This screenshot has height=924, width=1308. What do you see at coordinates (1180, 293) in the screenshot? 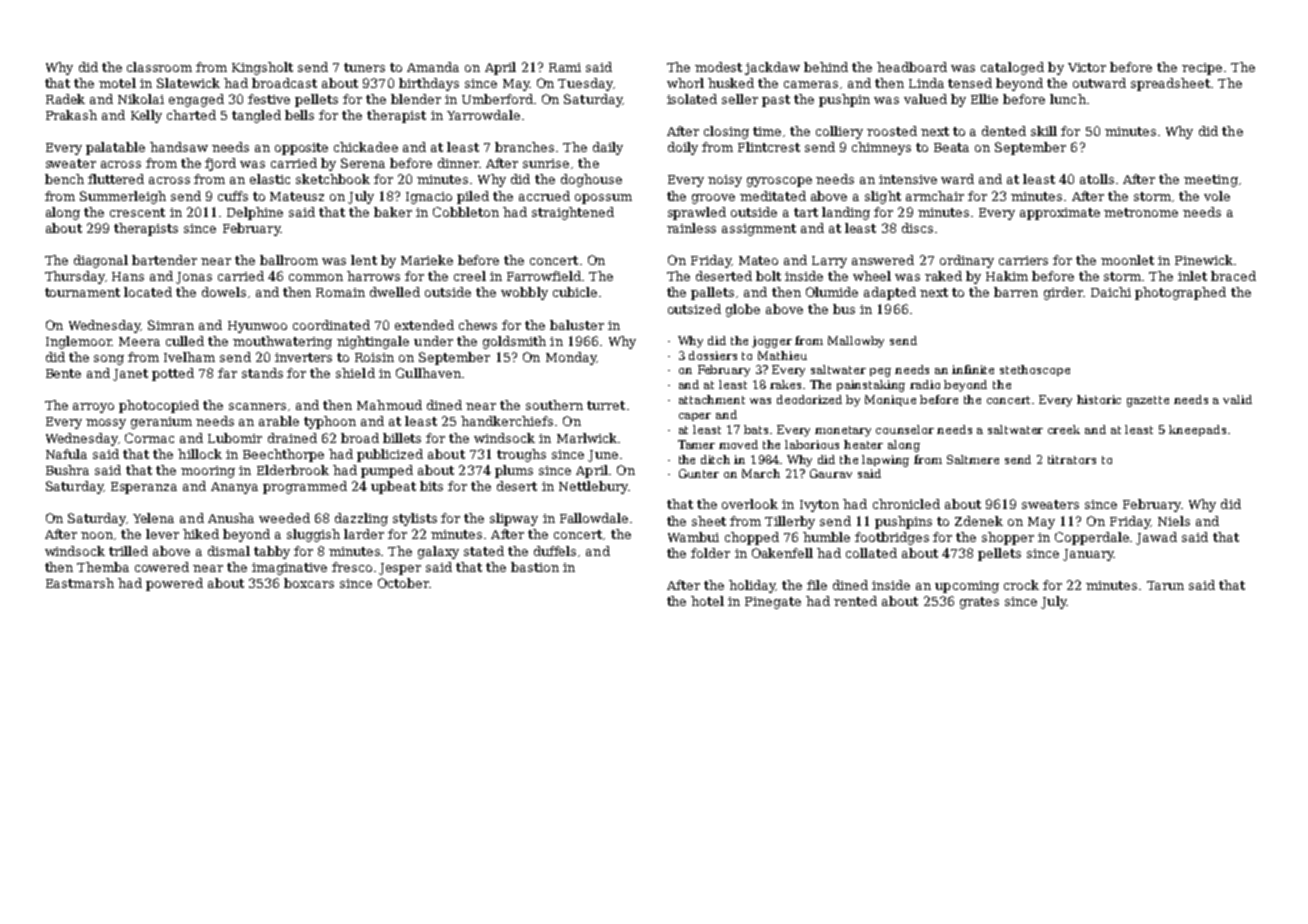
I see `photographed` at bounding box center [1180, 293].
